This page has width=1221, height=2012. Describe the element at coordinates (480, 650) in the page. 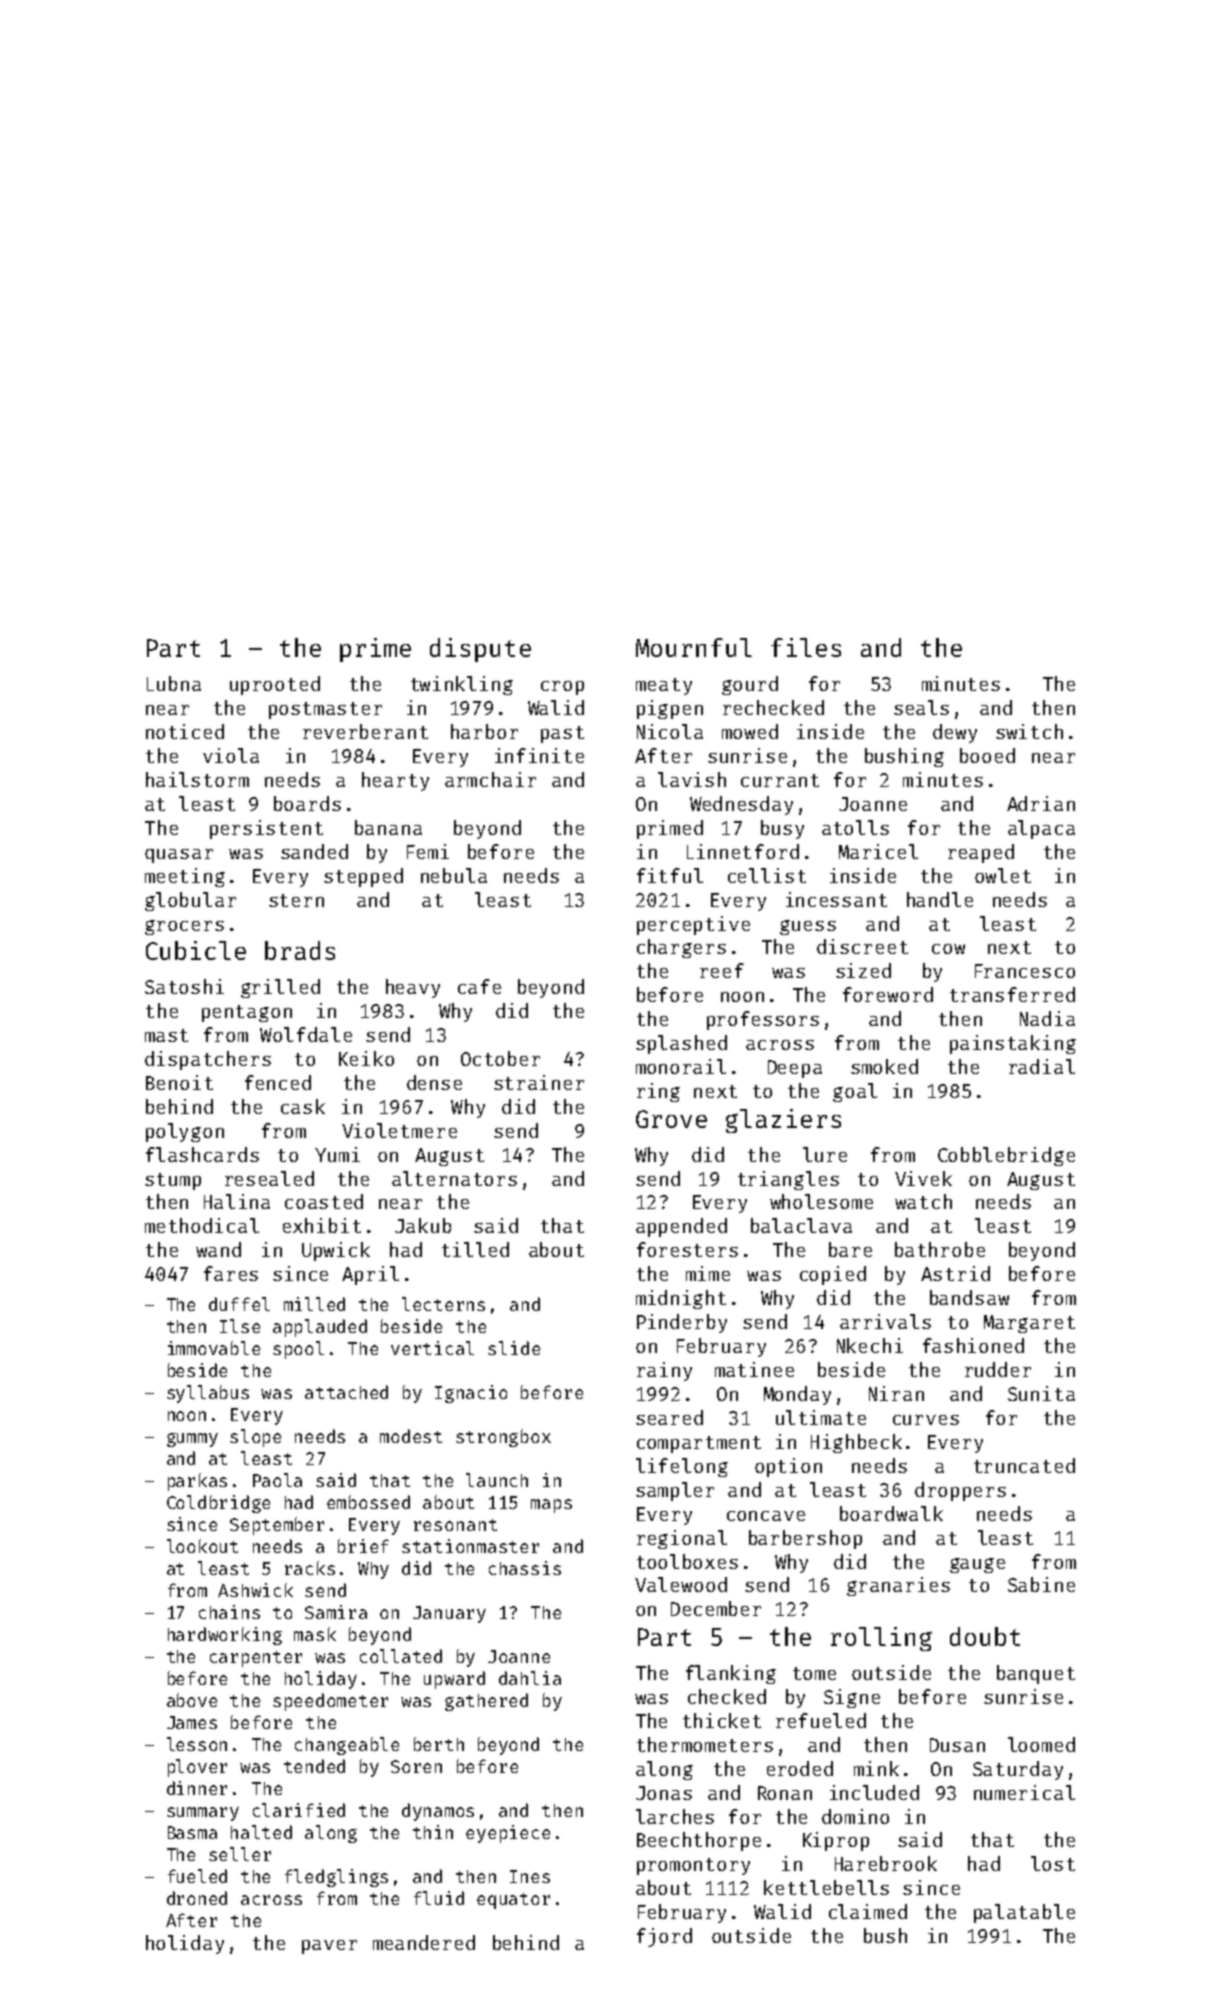

I see `dispute` at that location.
